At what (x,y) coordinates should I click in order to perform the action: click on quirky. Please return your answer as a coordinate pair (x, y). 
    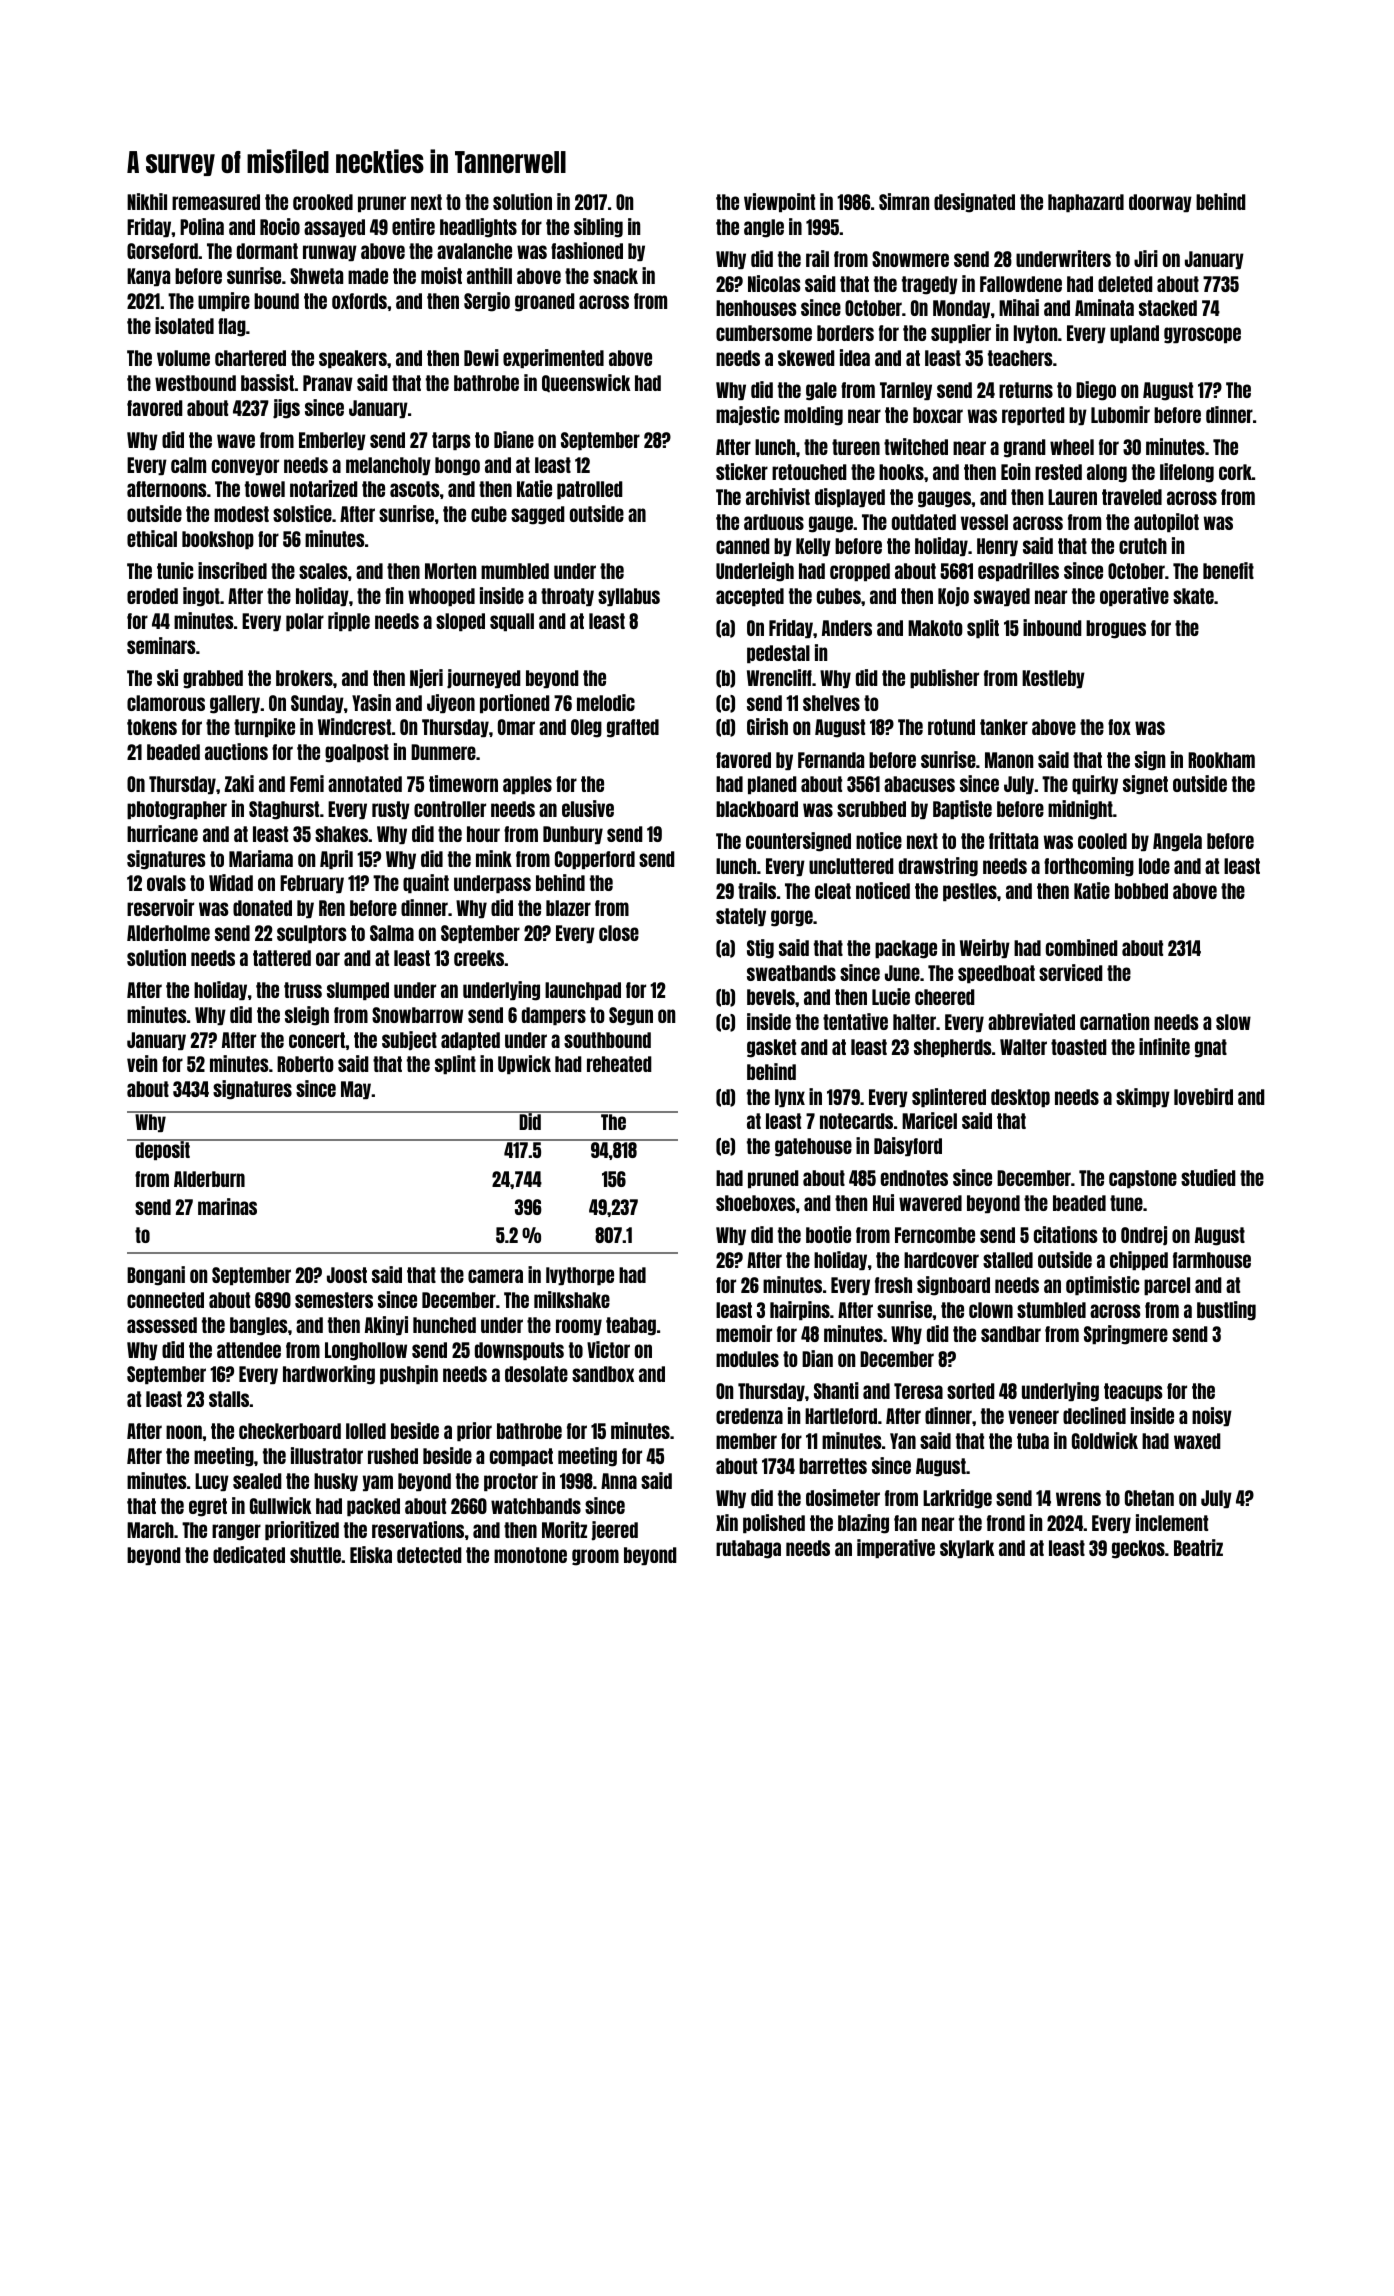
    Looking at the image, I should click on (1095, 784).
